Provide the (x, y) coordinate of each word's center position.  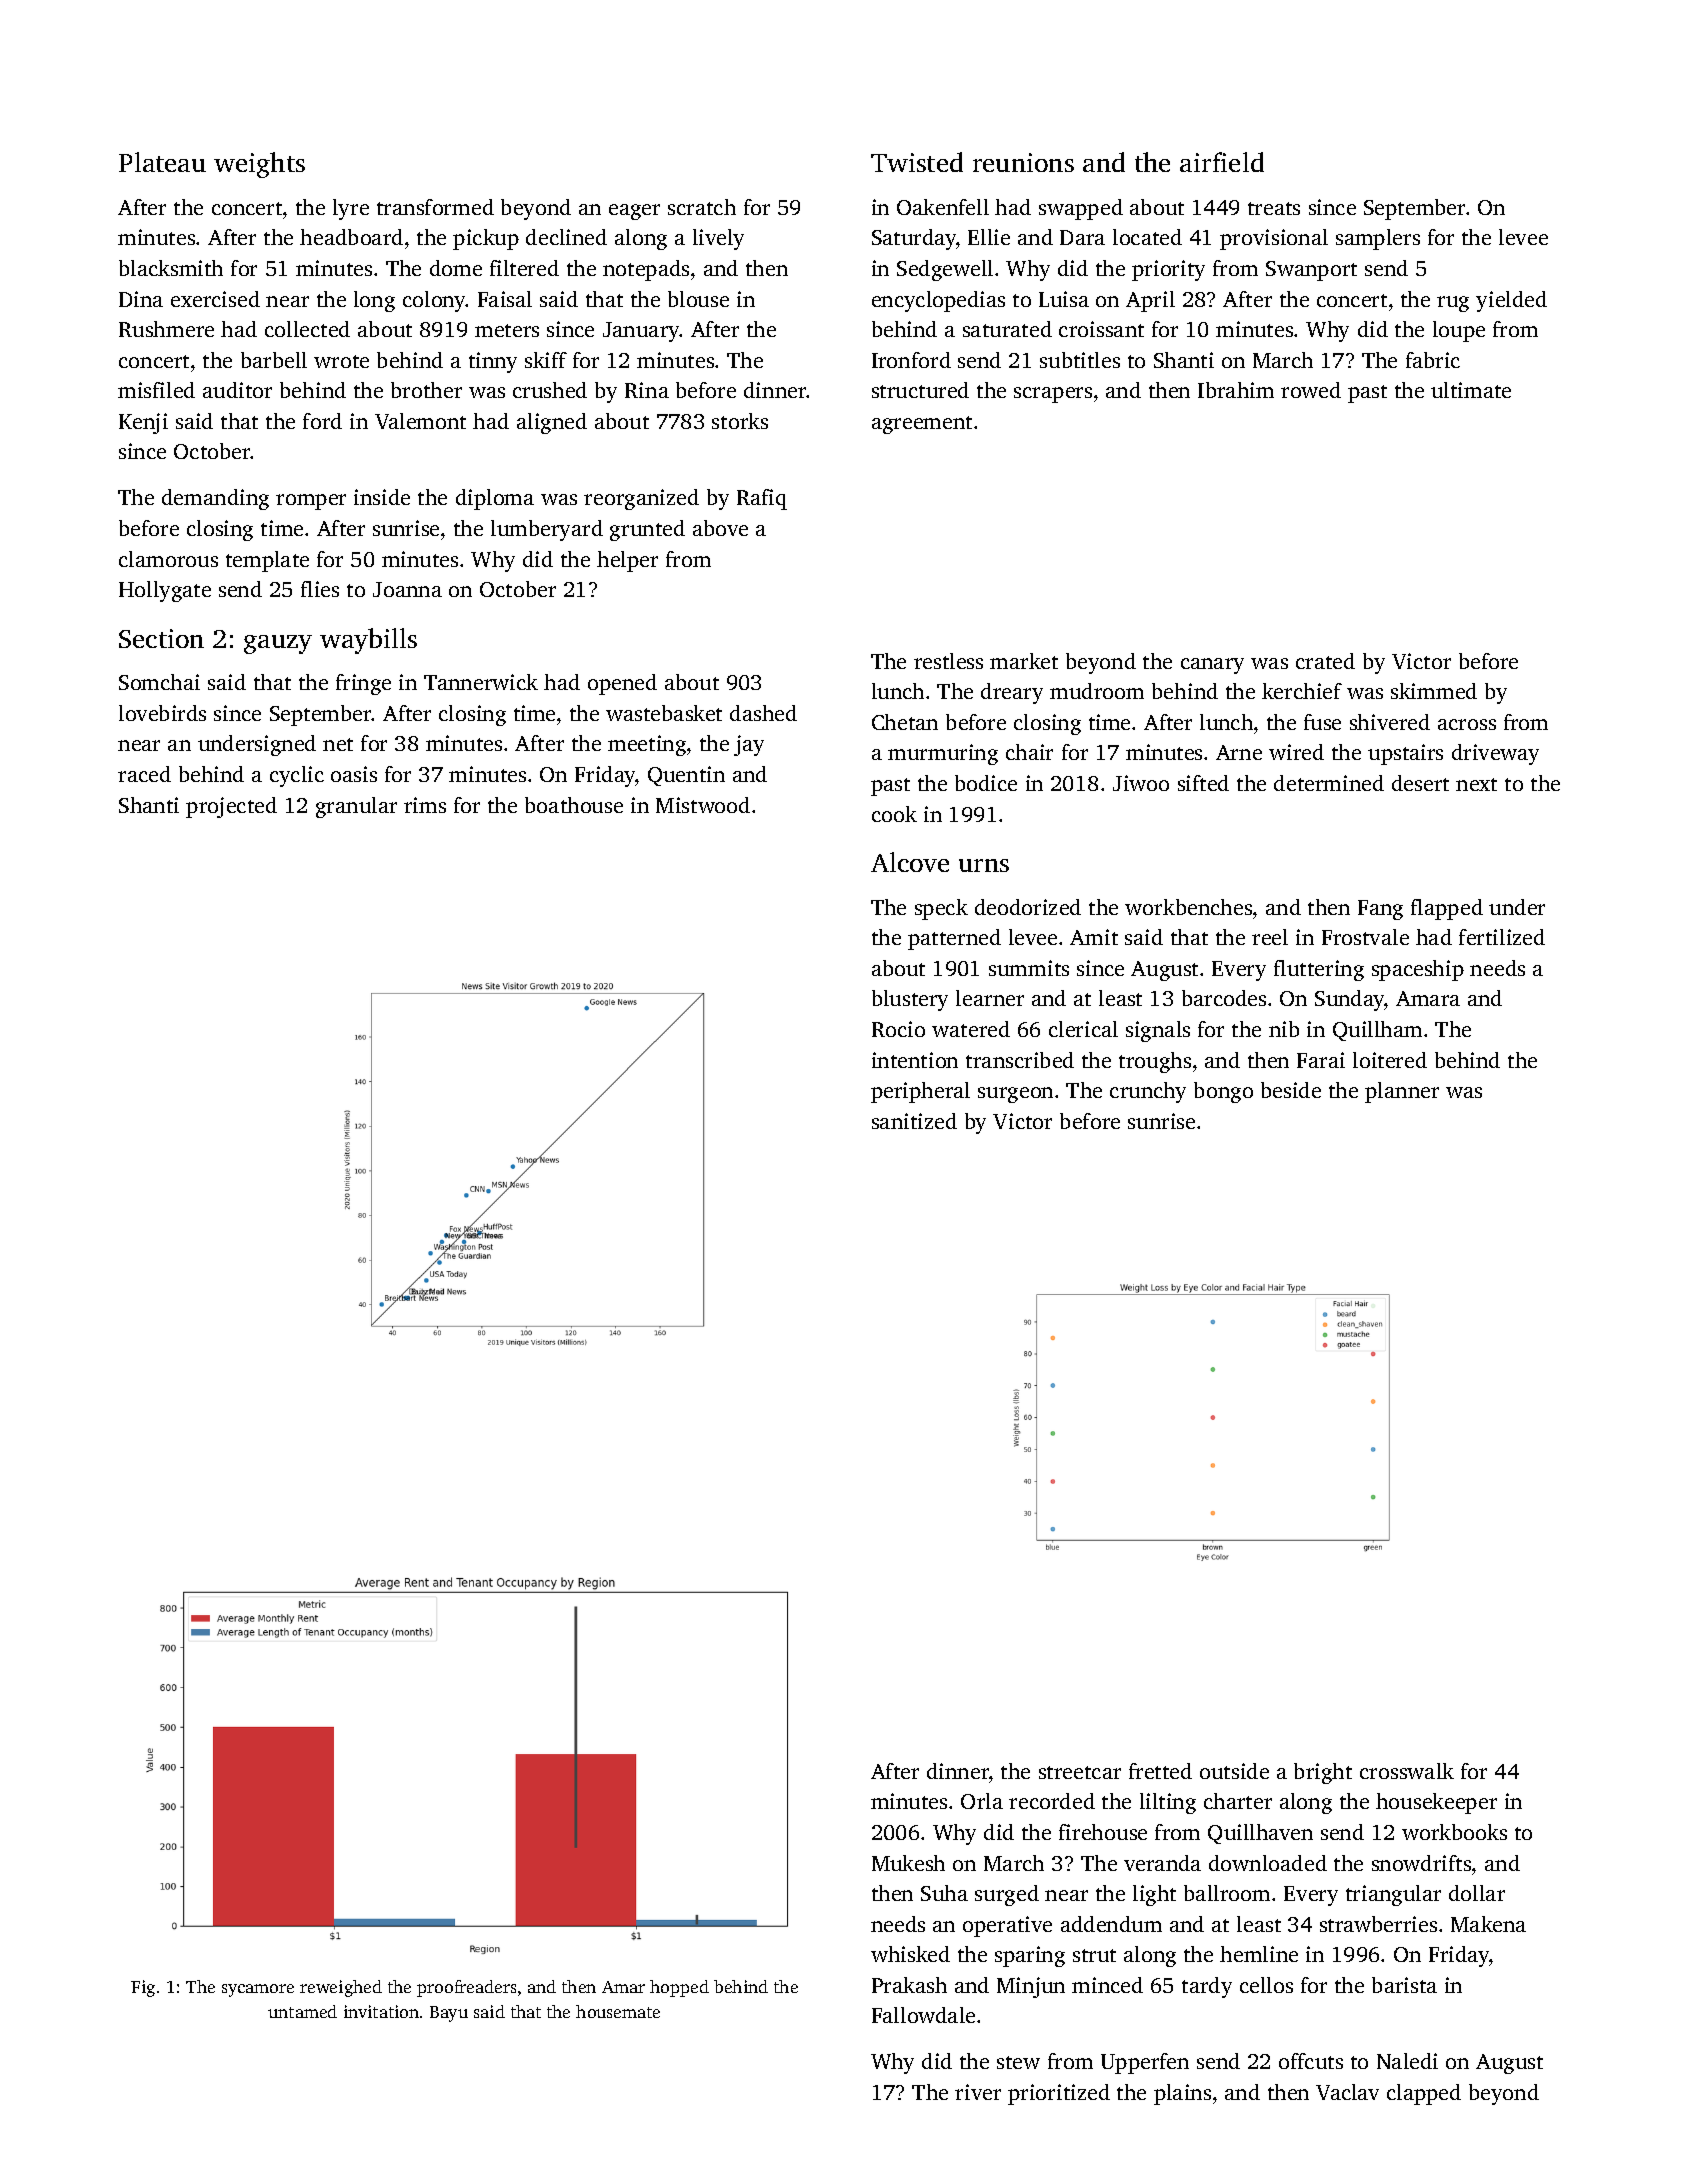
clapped (1424, 2094)
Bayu (449, 2014)
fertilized (1502, 937)
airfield (1222, 162)
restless (948, 661)
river (978, 2092)
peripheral (920, 1092)
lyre (351, 209)
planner (1402, 1092)
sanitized (914, 1121)
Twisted (917, 162)
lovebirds (162, 713)
